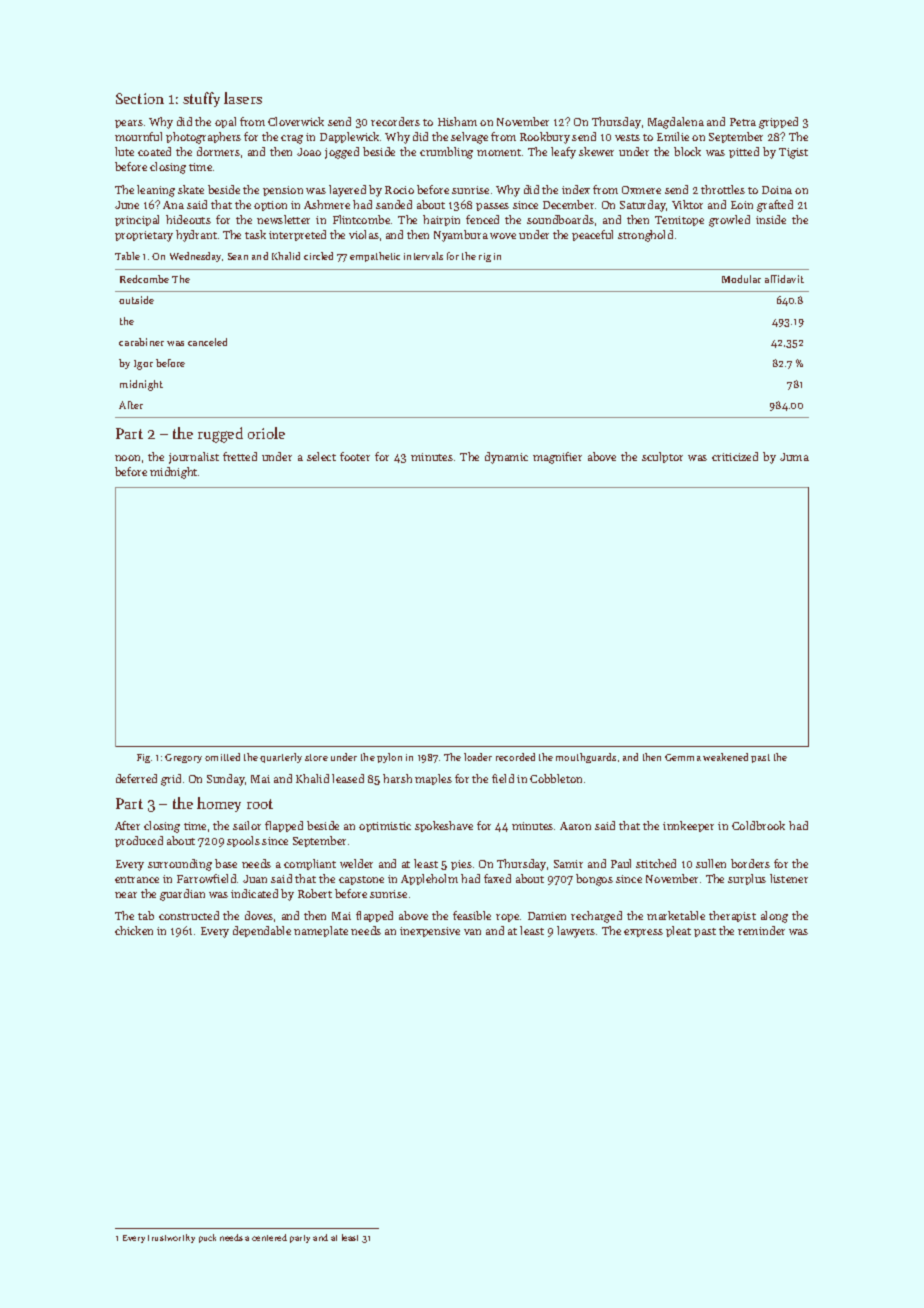 The height and width of the document is (1308, 924). Describe the element at coordinates (586, 758) in the document. I see `mouthguards` at that location.
